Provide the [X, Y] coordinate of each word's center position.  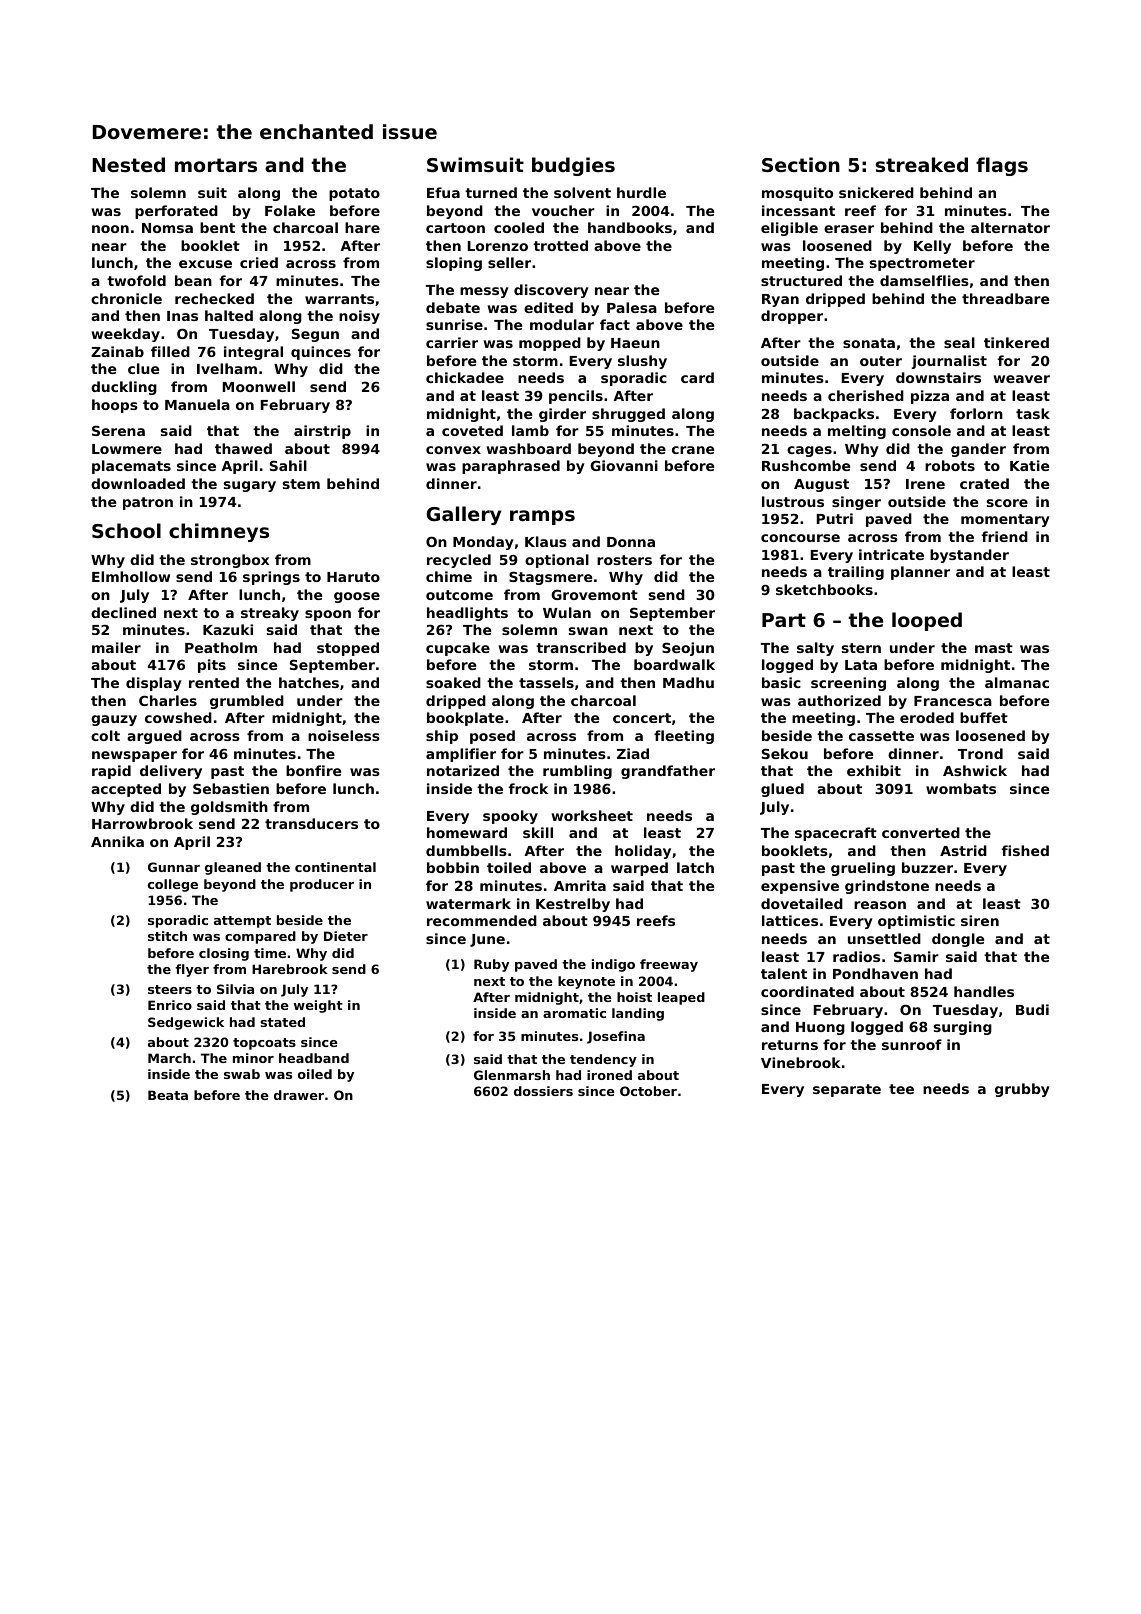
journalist [949, 362]
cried [259, 262]
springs [271, 578]
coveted [472, 430]
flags [1002, 166]
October [648, 1091]
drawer [299, 1095]
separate [847, 1090]
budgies [573, 166]
